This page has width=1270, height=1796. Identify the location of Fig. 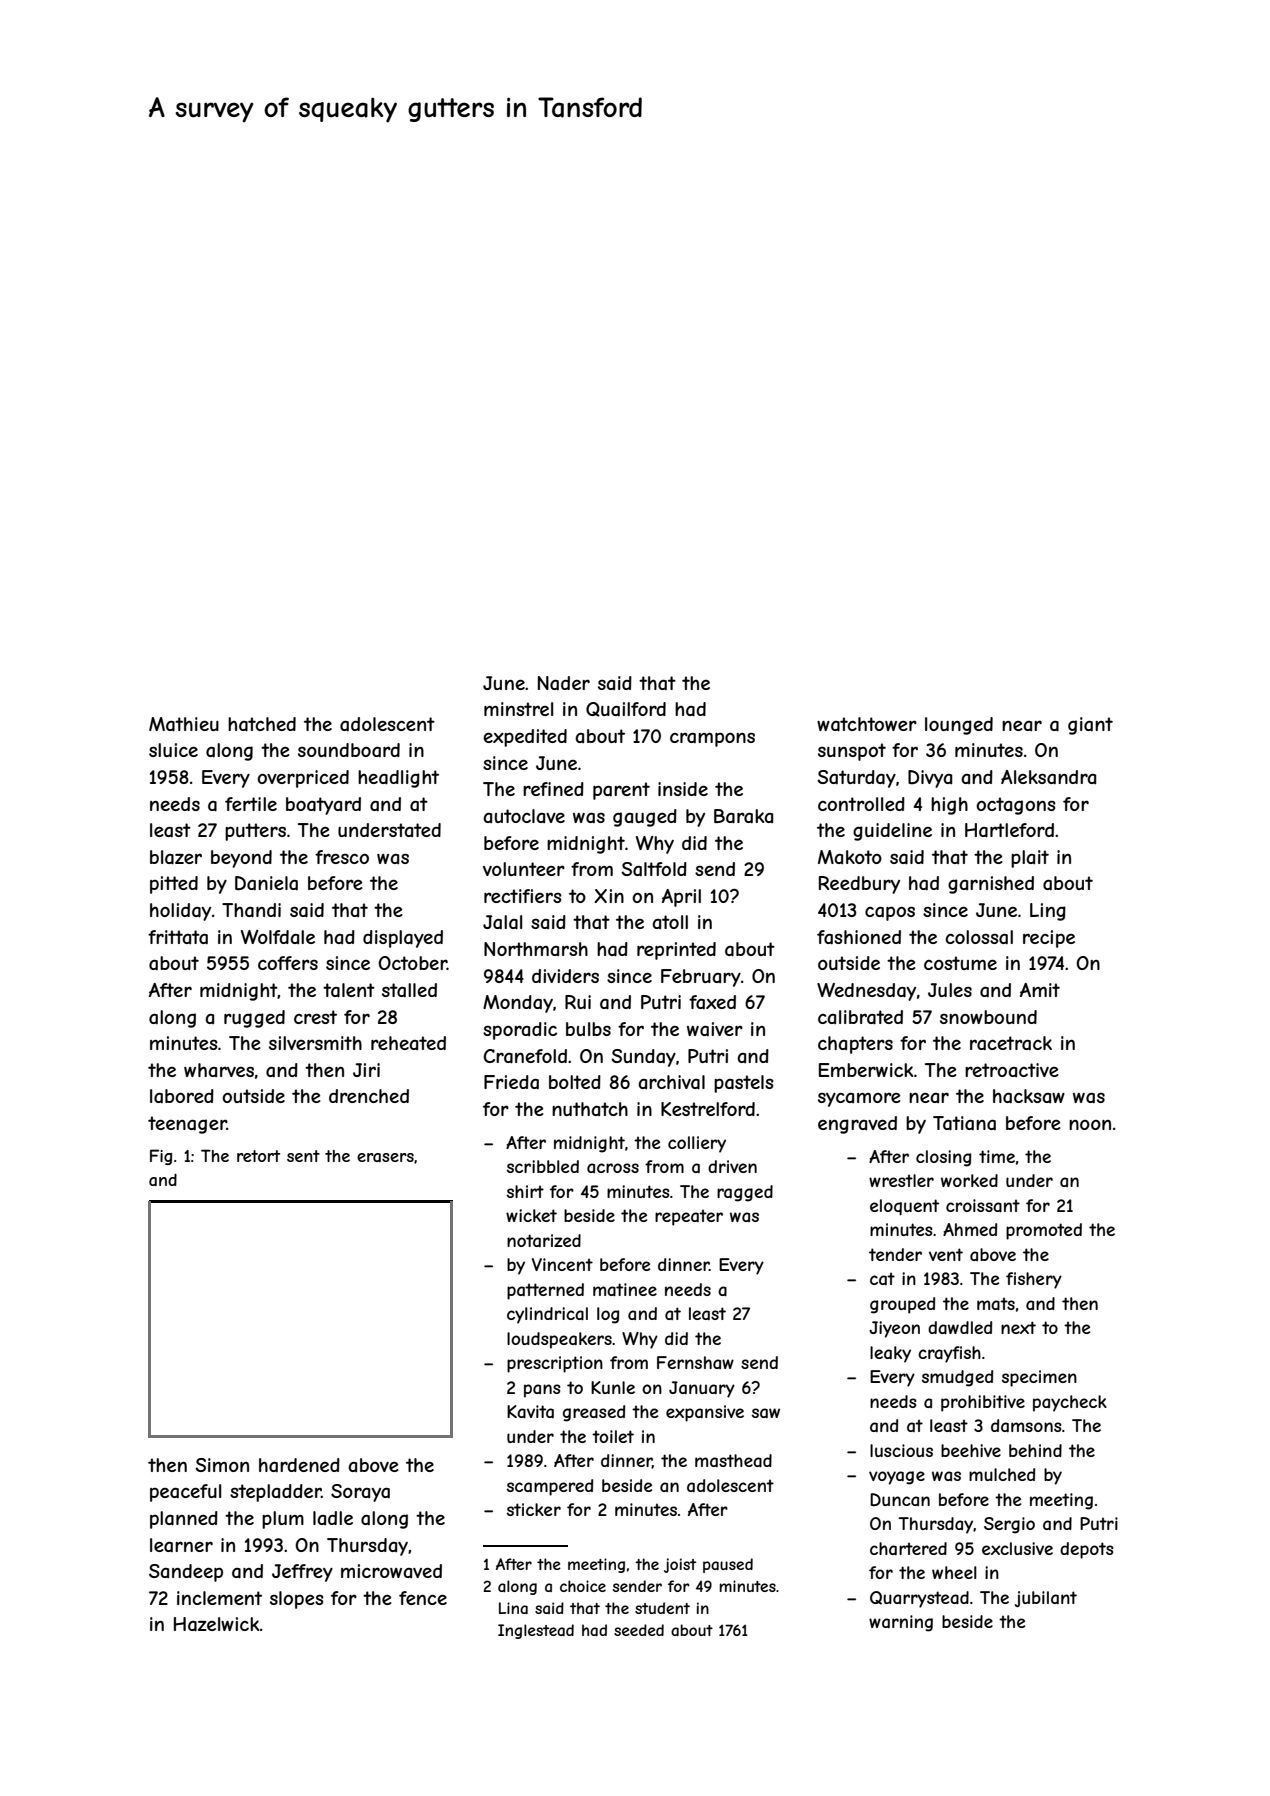
(161, 1157).
